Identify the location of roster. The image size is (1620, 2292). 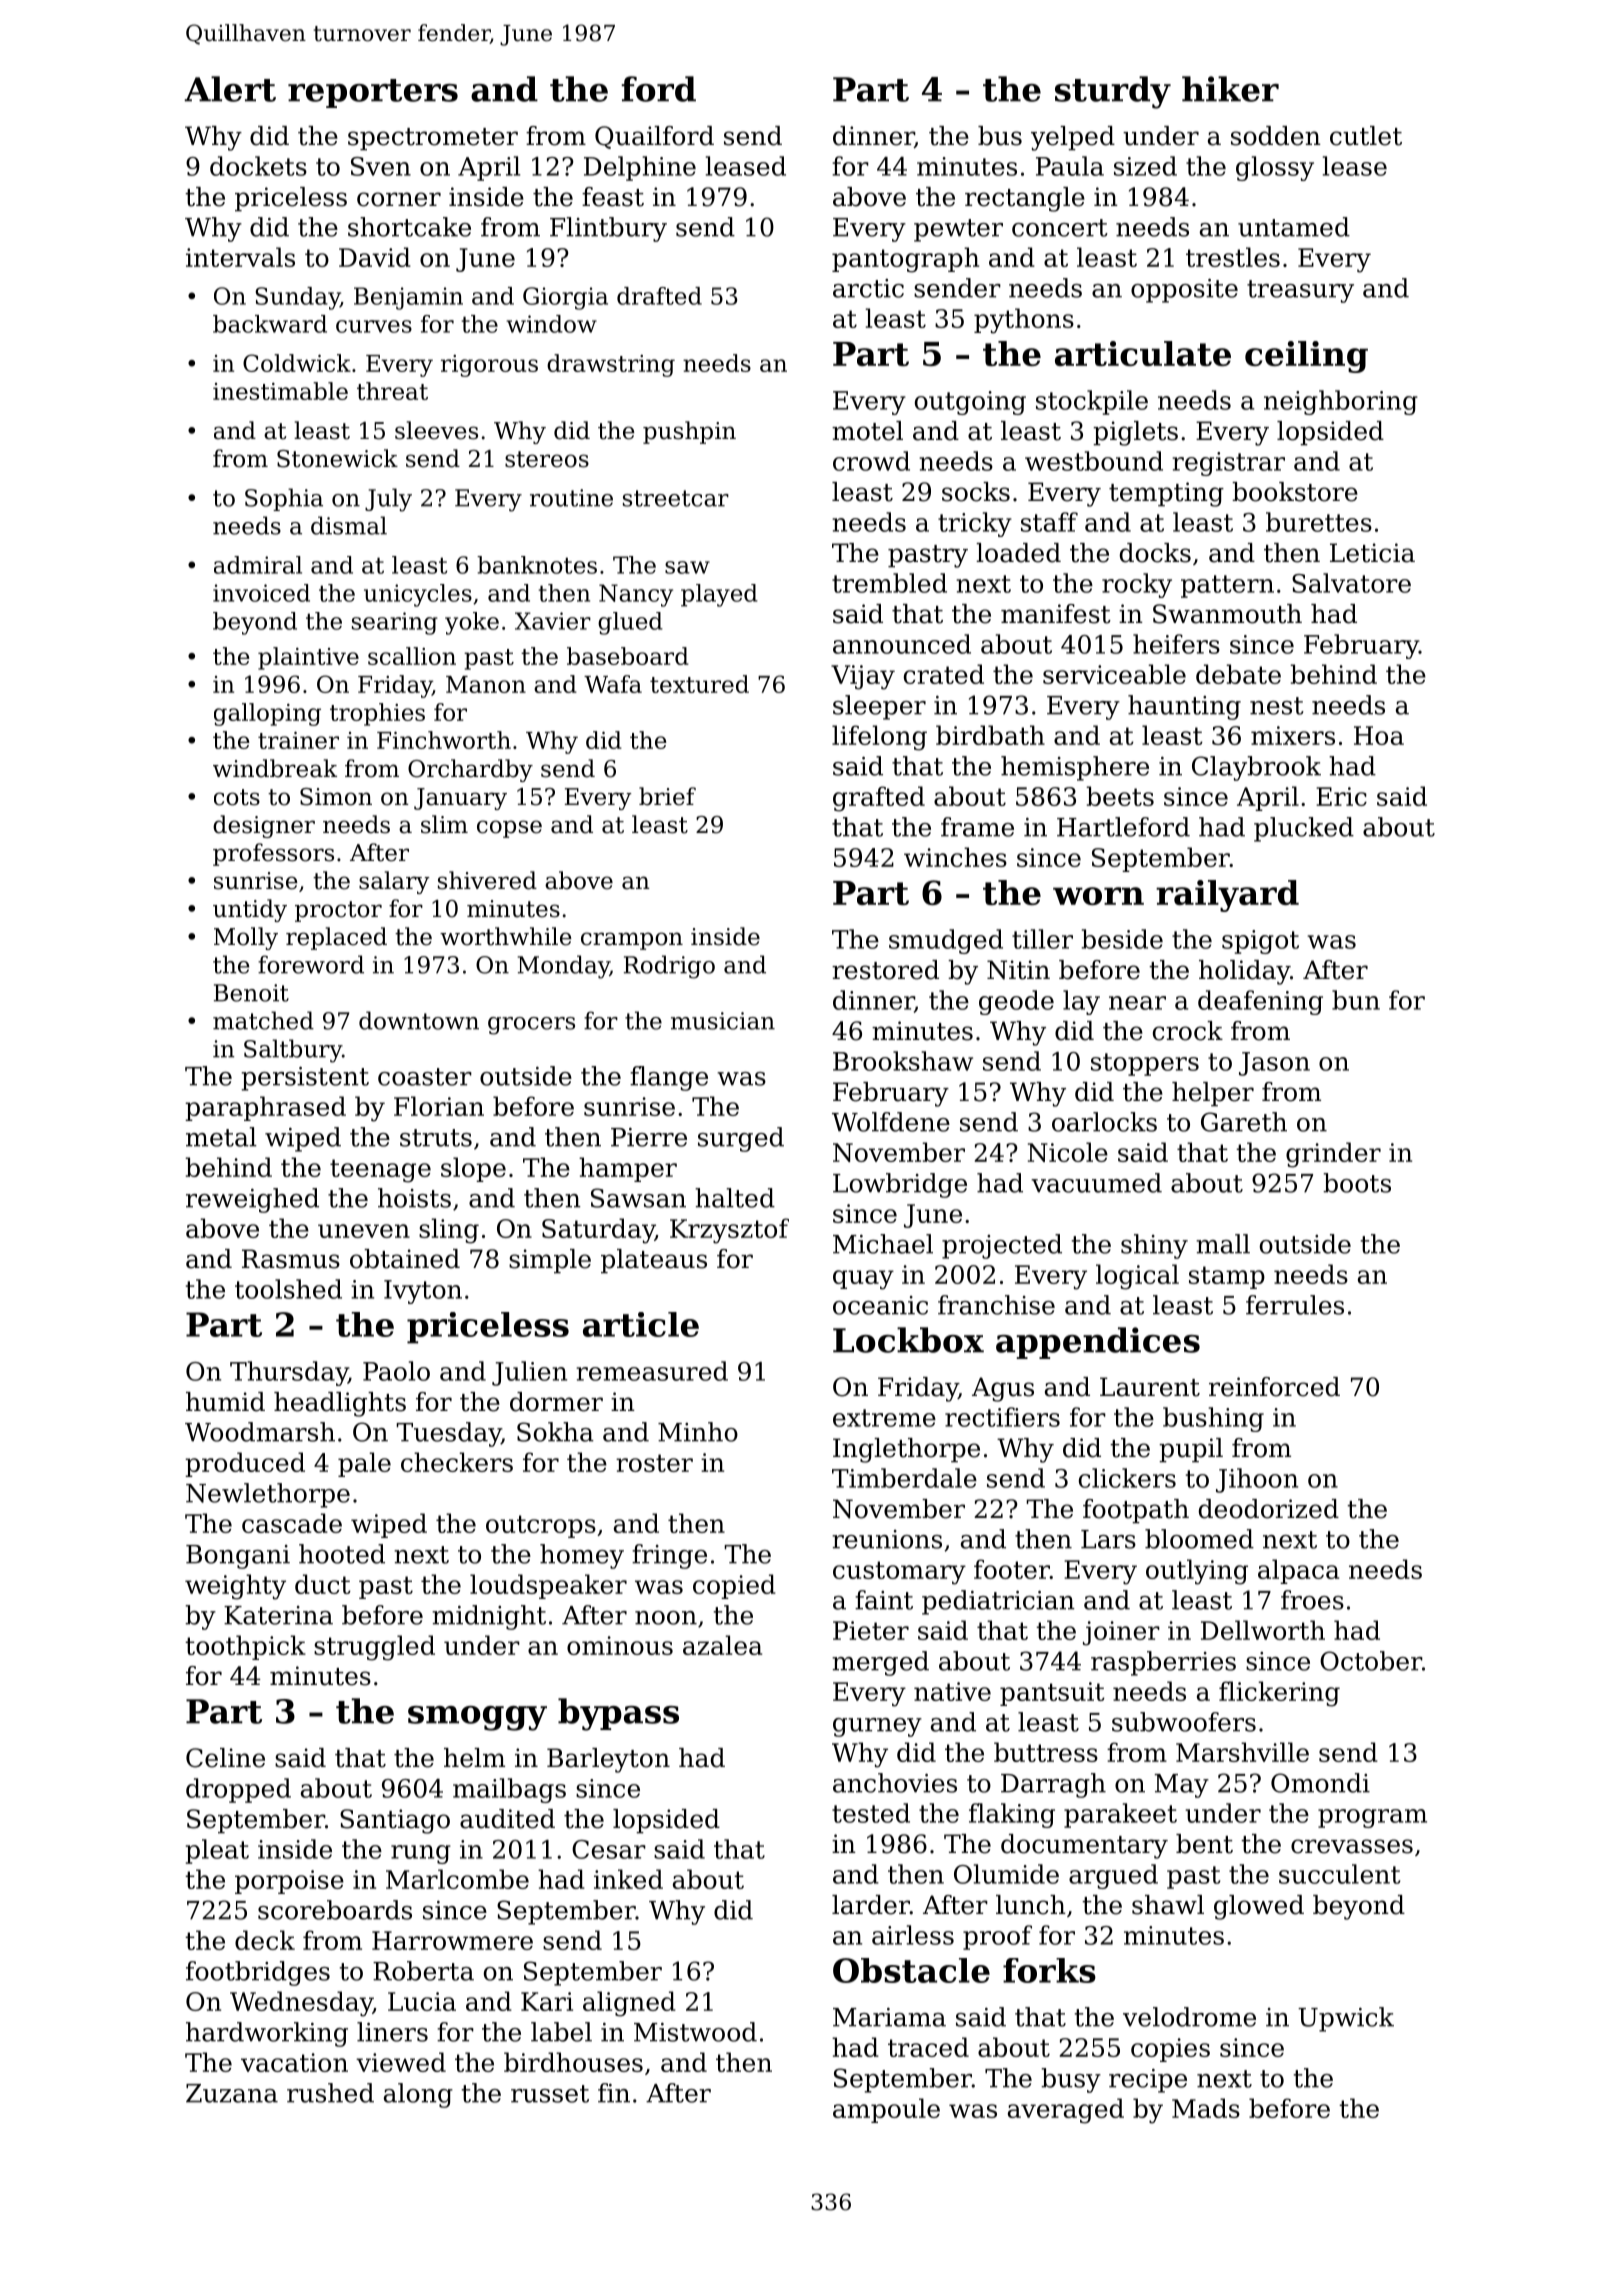
(654, 1463).
